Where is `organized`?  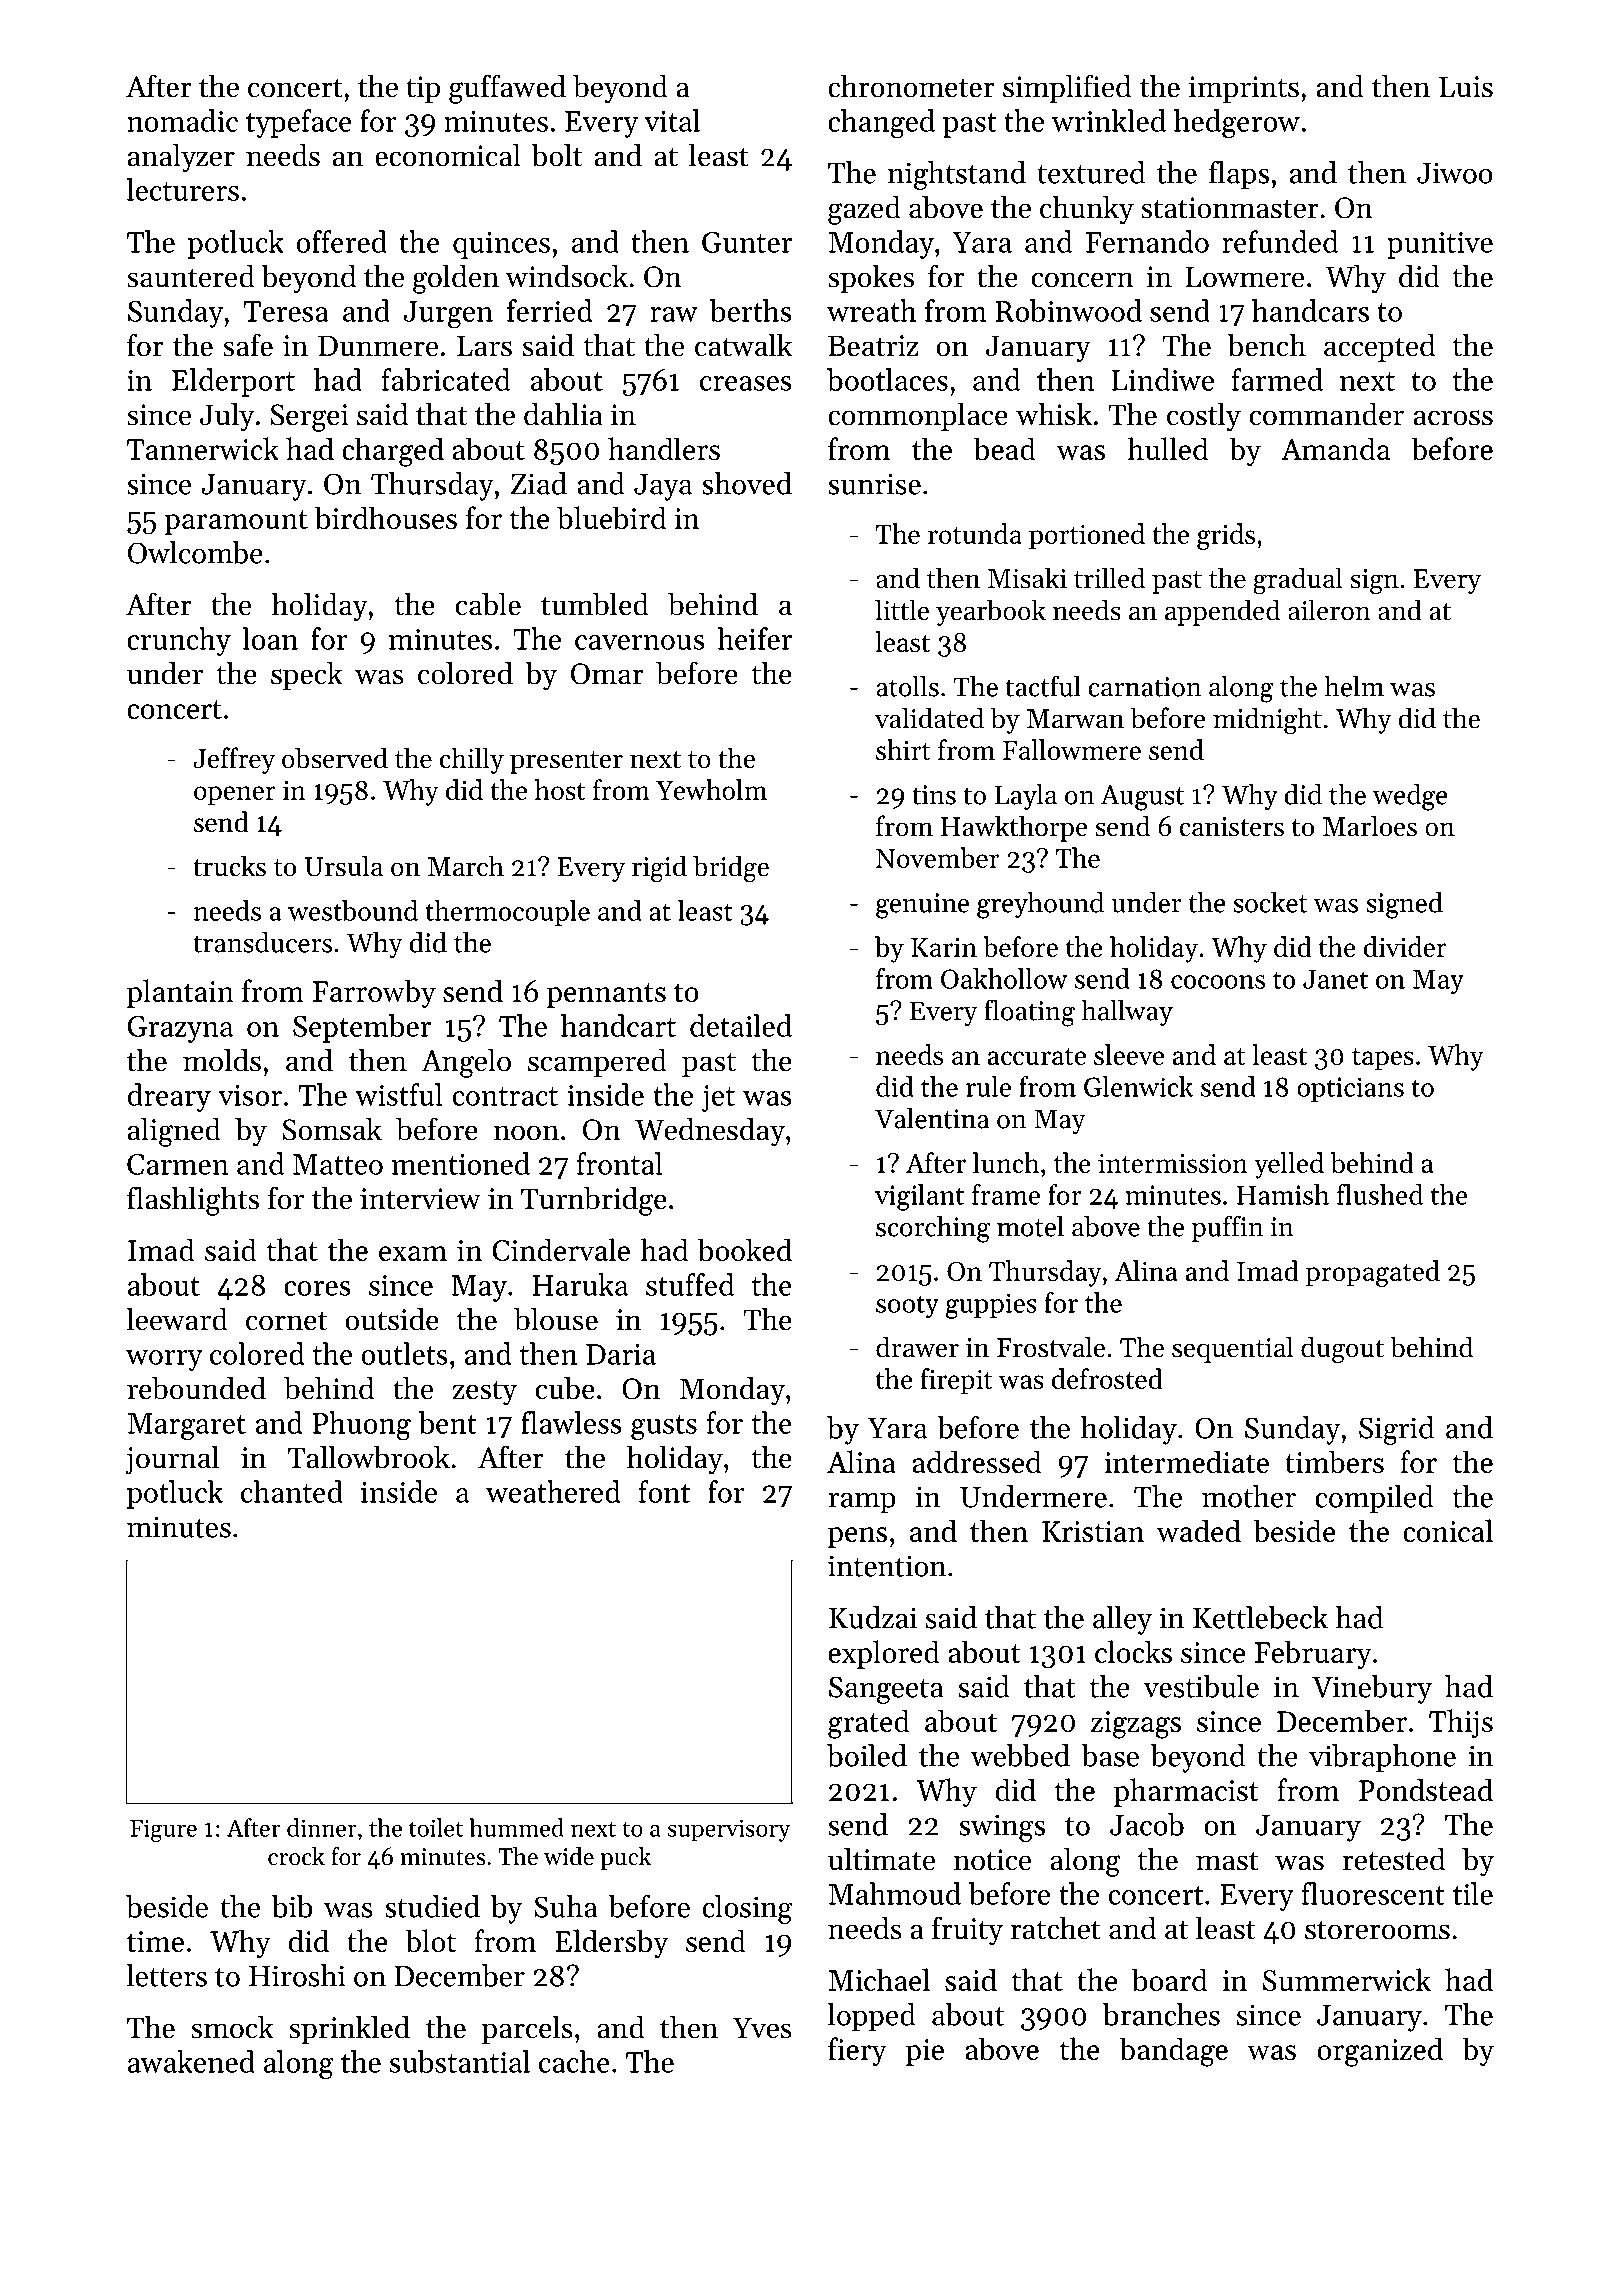 organized is located at coordinates (1380, 2052).
